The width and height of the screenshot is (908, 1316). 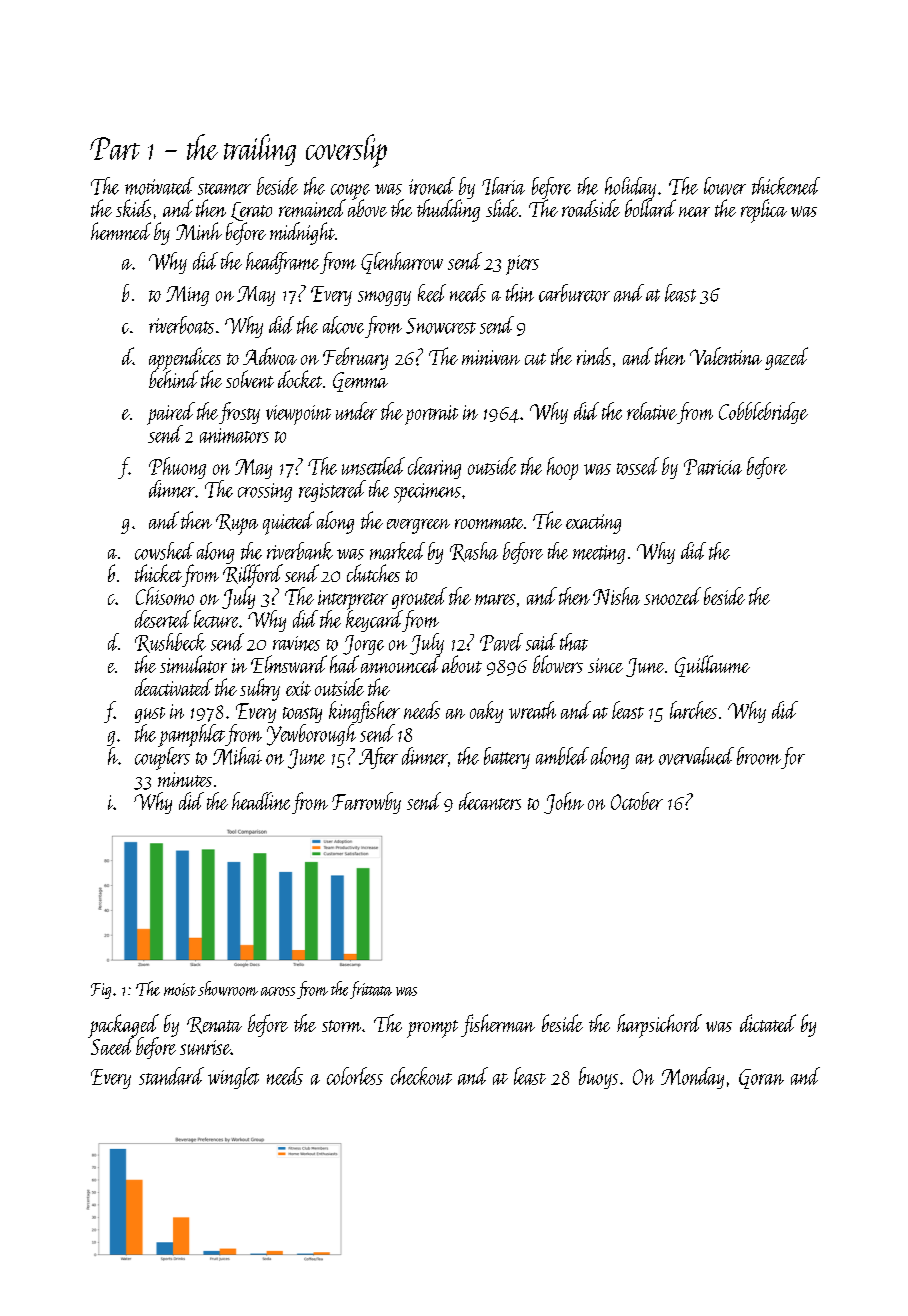 I want to click on winglet, so click(x=233, y=1078).
